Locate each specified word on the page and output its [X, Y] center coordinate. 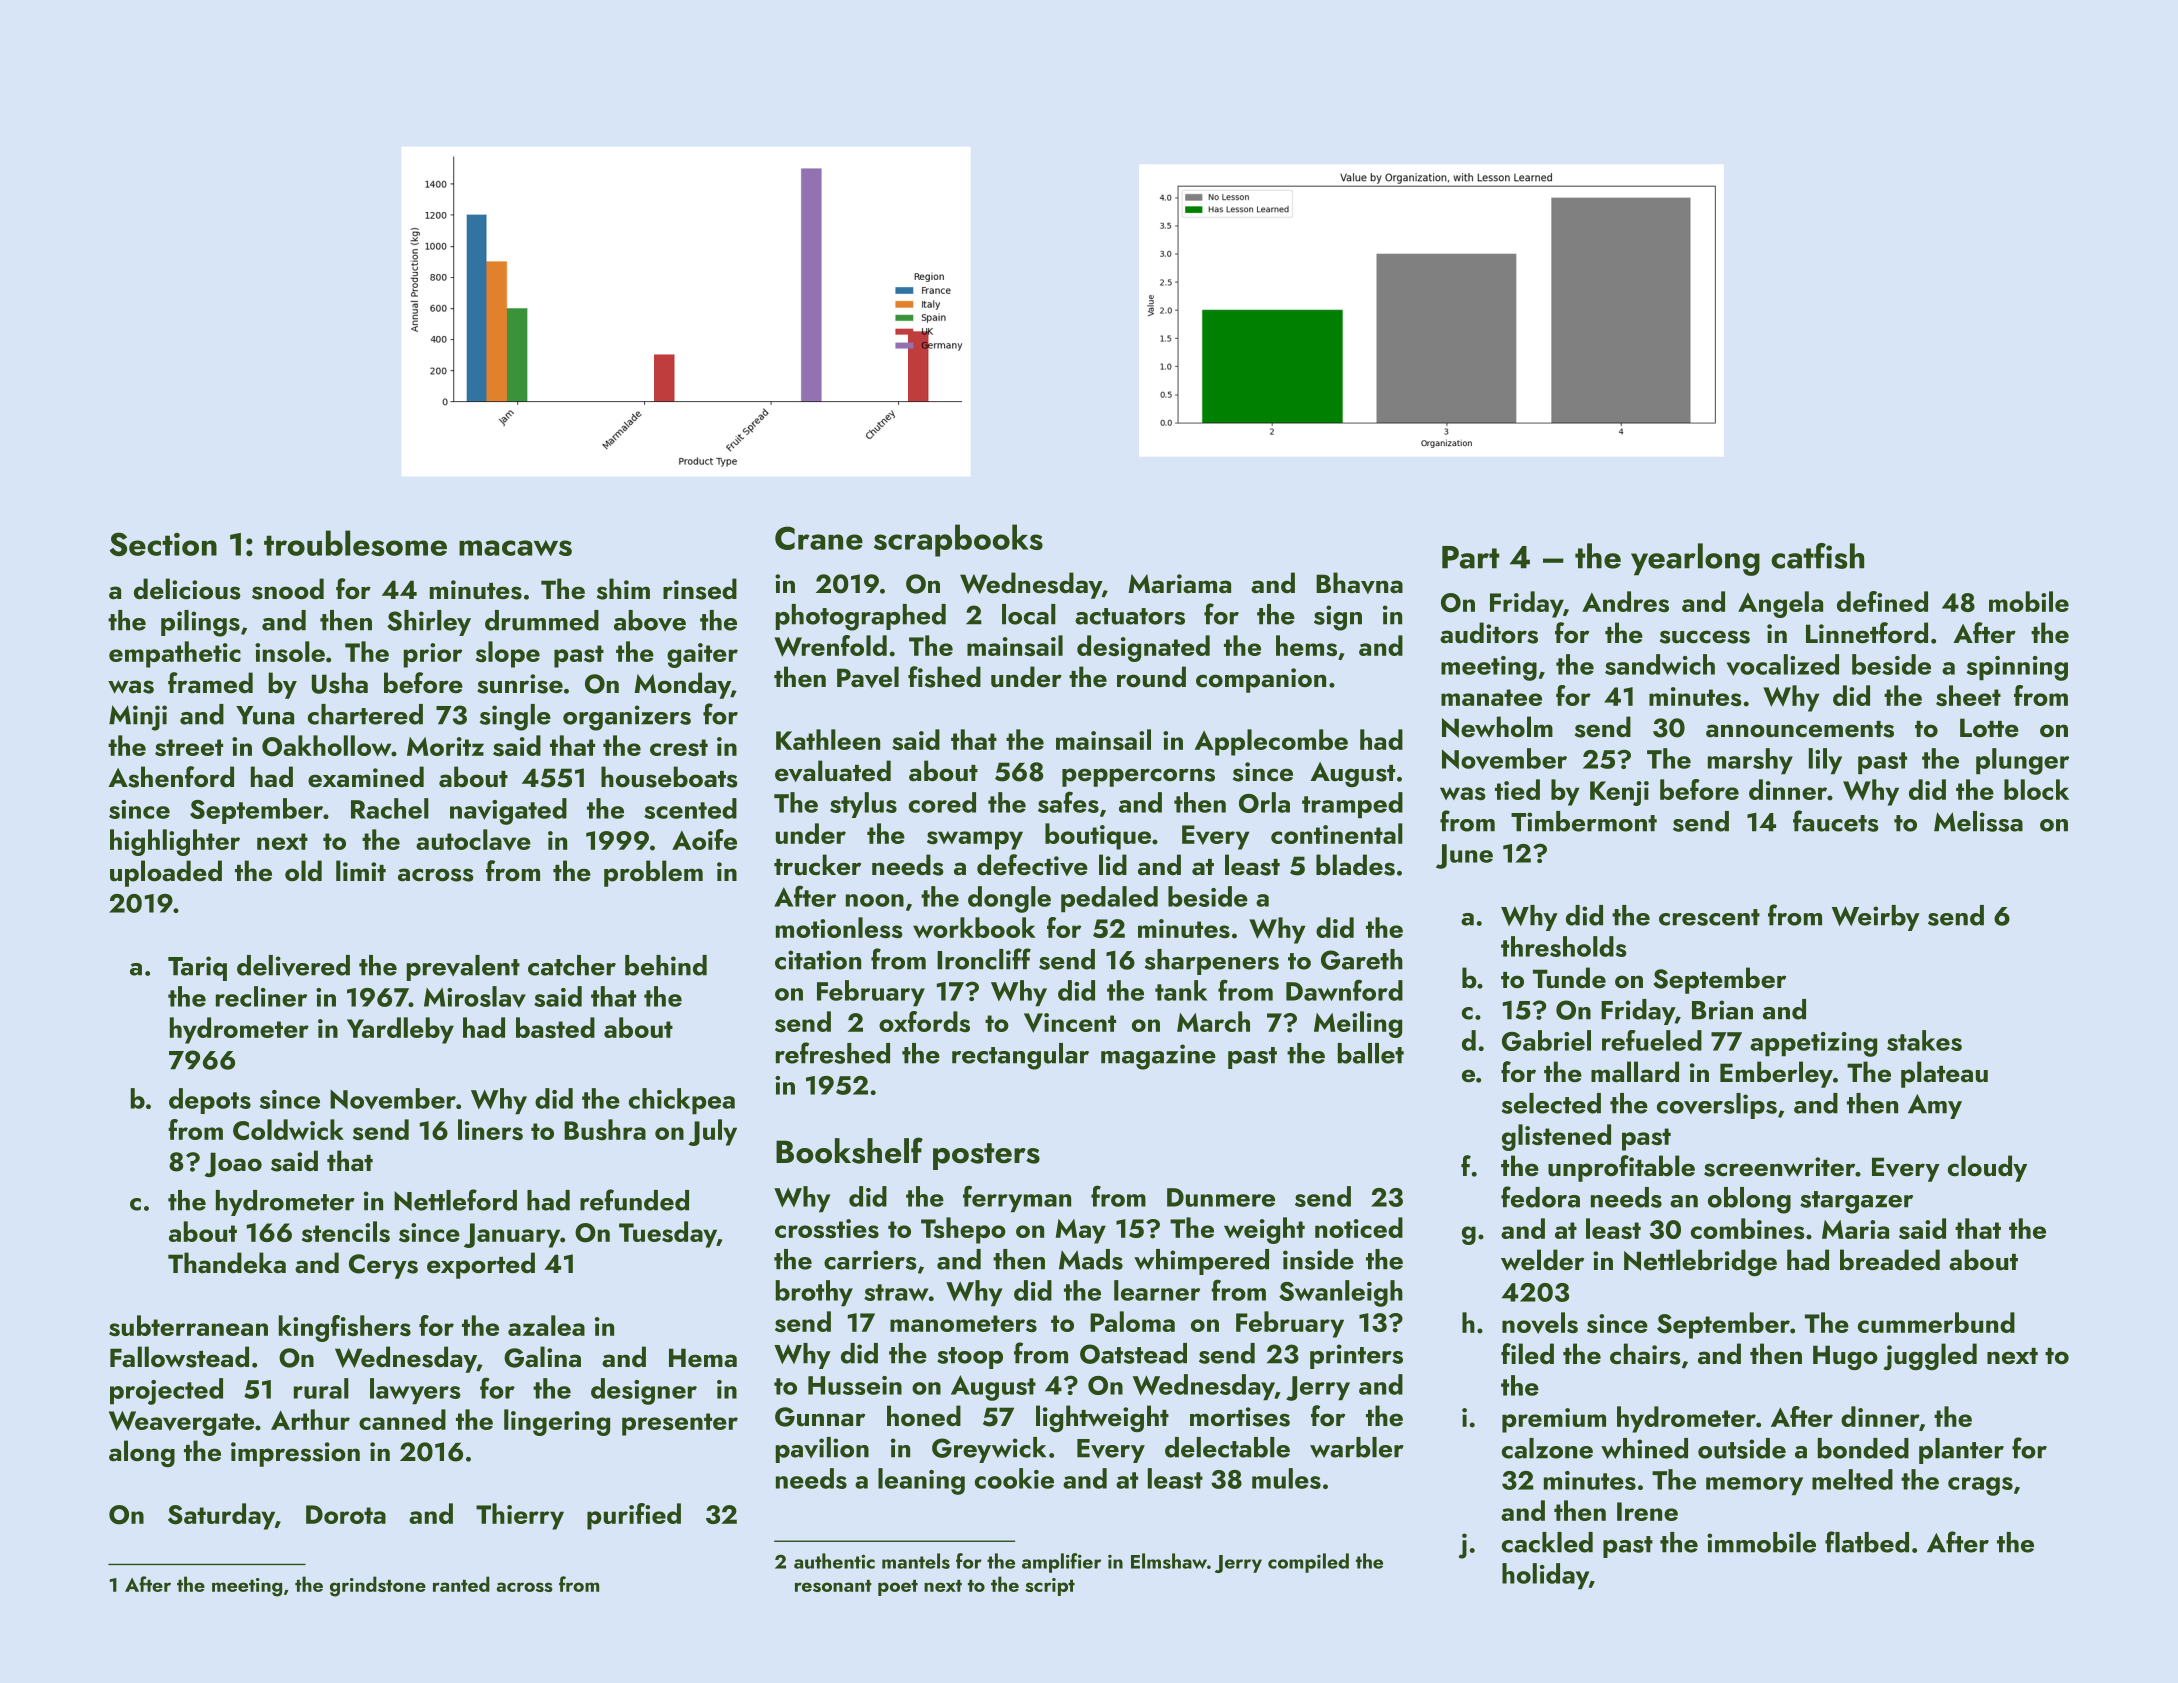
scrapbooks [958, 540]
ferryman [1017, 1199]
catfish [1817, 556]
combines [1748, 1228]
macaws [515, 548]
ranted [461, 1584]
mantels [916, 1561]
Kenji [1619, 793]
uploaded [166, 873]
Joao [233, 1164]
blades [1355, 865]
